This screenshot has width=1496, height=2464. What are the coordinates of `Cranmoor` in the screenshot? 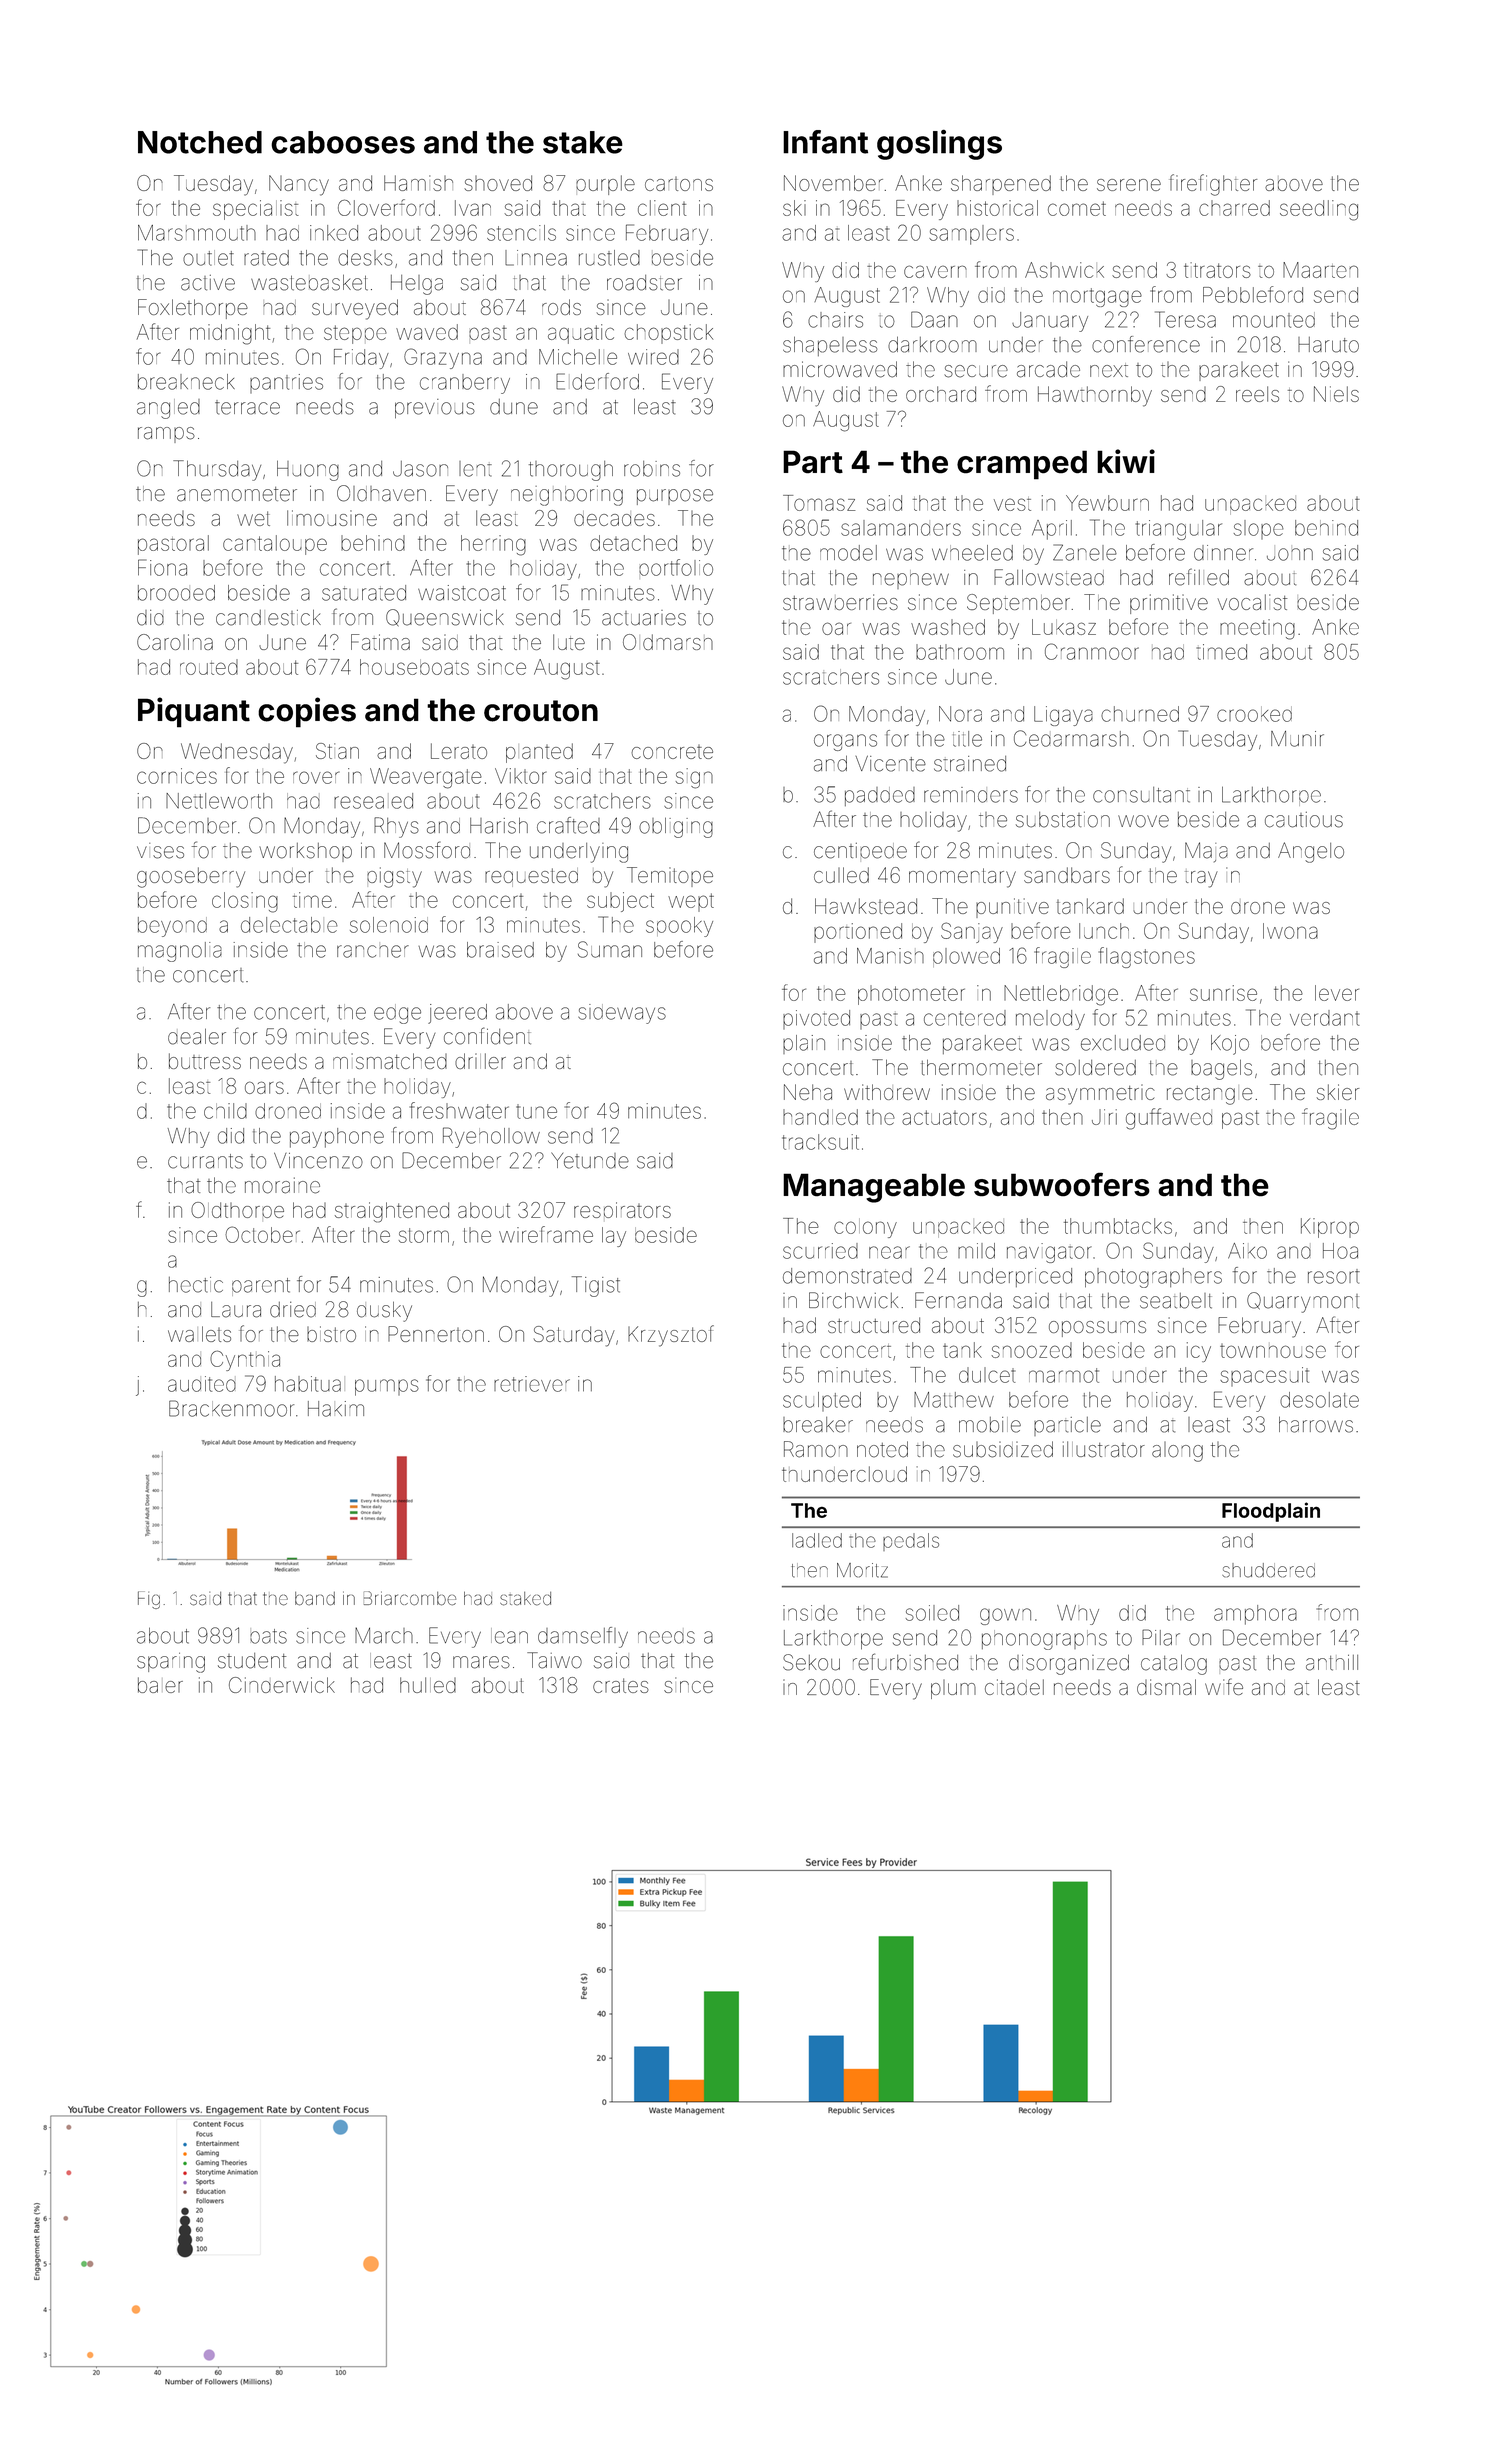 It's located at (1092, 651).
